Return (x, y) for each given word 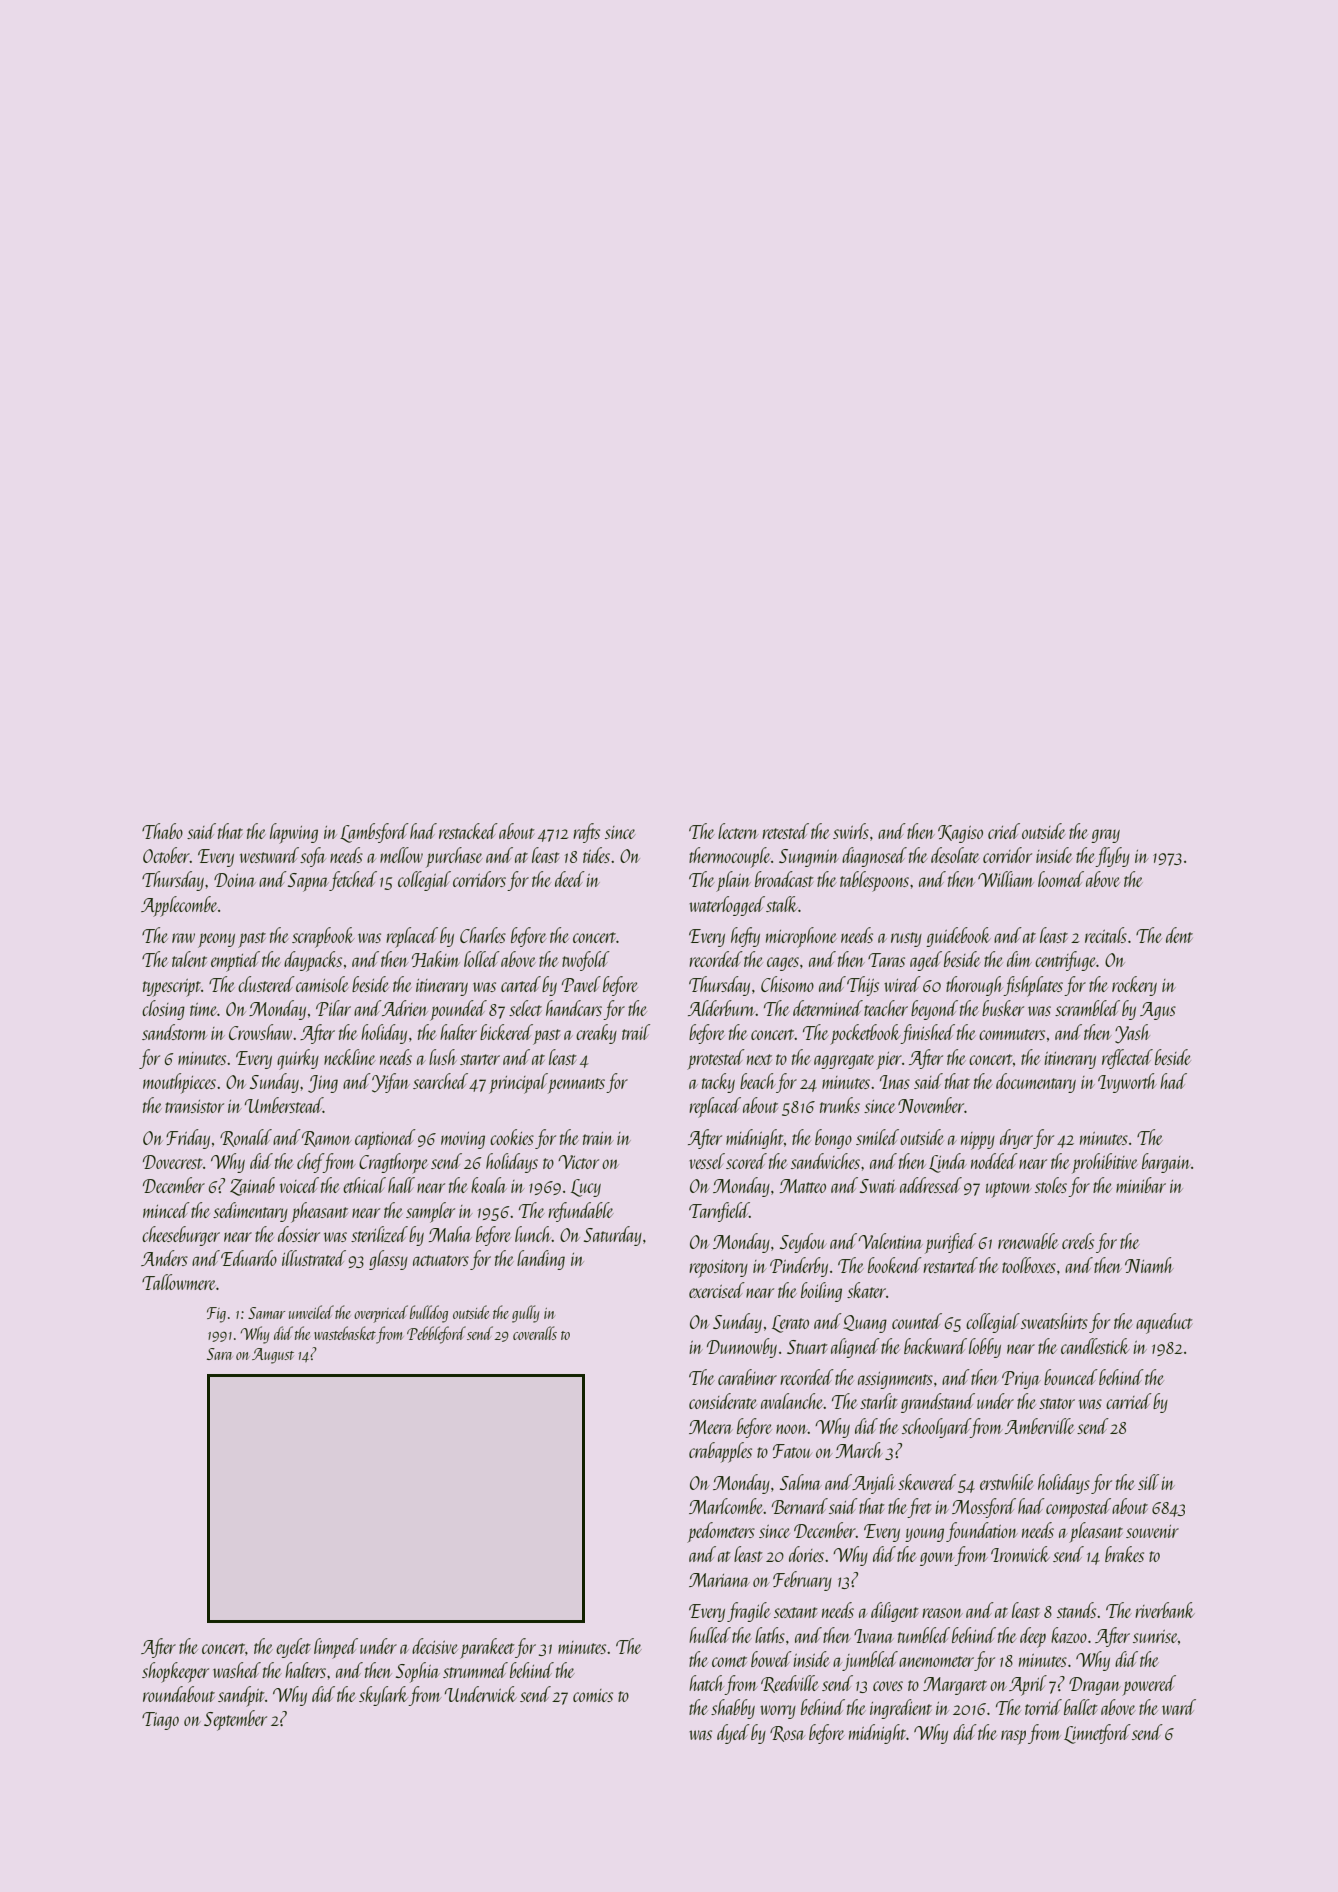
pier (889, 1061)
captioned (385, 1139)
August (273, 1356)
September (235, 1720)
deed (570, 879)
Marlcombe (726, 1506)
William (1005, 879)
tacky (718, 1083)
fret (920, 1508)
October (166, 855)
